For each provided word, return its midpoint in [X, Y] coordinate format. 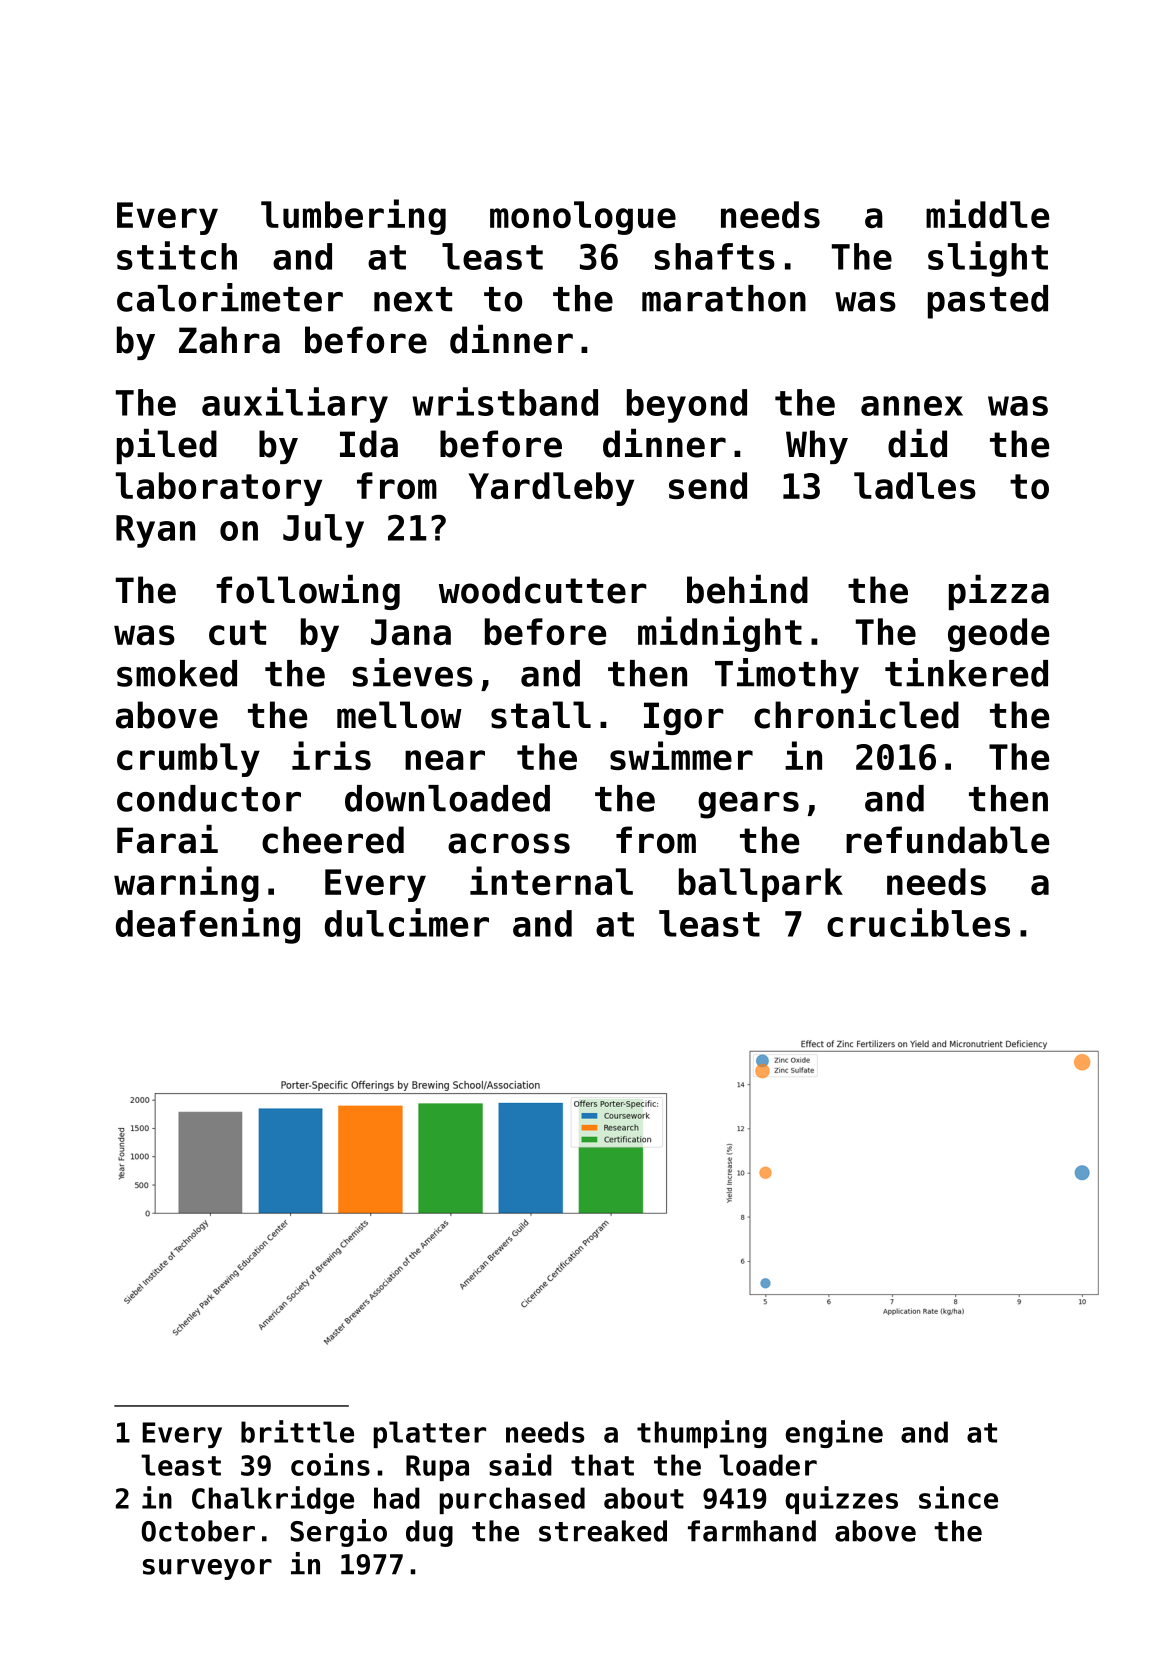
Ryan [155, 531]
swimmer [681, 755]
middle [987, 213]
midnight [720, 634]
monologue [583, 218]
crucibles [918, 922]
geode [998, 635]
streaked [603, 1531]
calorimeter [230, 297]
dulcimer [407, 922]
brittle [297, 1431]
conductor [209, 798]
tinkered [966, 672]
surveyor [207, 1569]
